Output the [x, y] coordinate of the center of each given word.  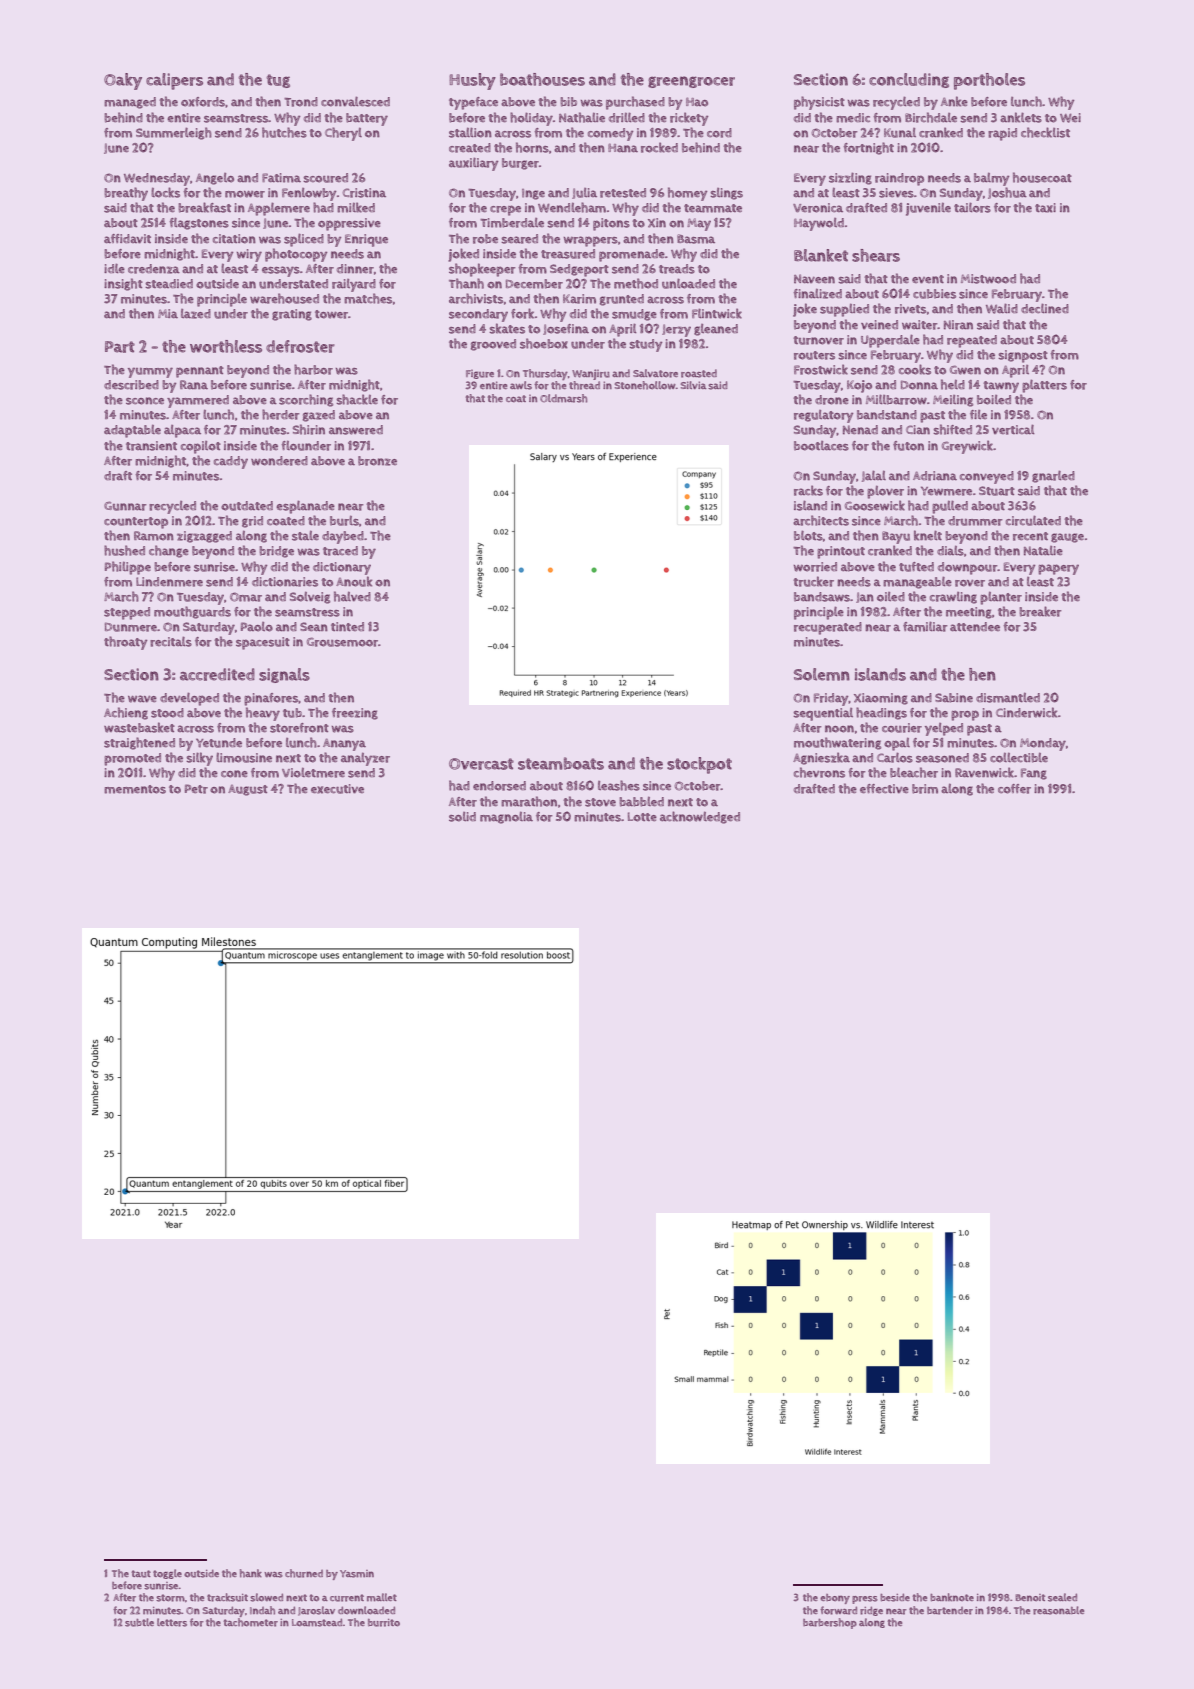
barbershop [830, 1623]
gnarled [1053, 476]
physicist [819, 103]
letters [172, 1622]
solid [462, 817]
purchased [635, 103]
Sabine [954, 698]
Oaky [123, 81]
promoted [132, 759]
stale [305, 535]
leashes [619, 785]
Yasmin [357, 1574]
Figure [480, 374]
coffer [1014, 789]
